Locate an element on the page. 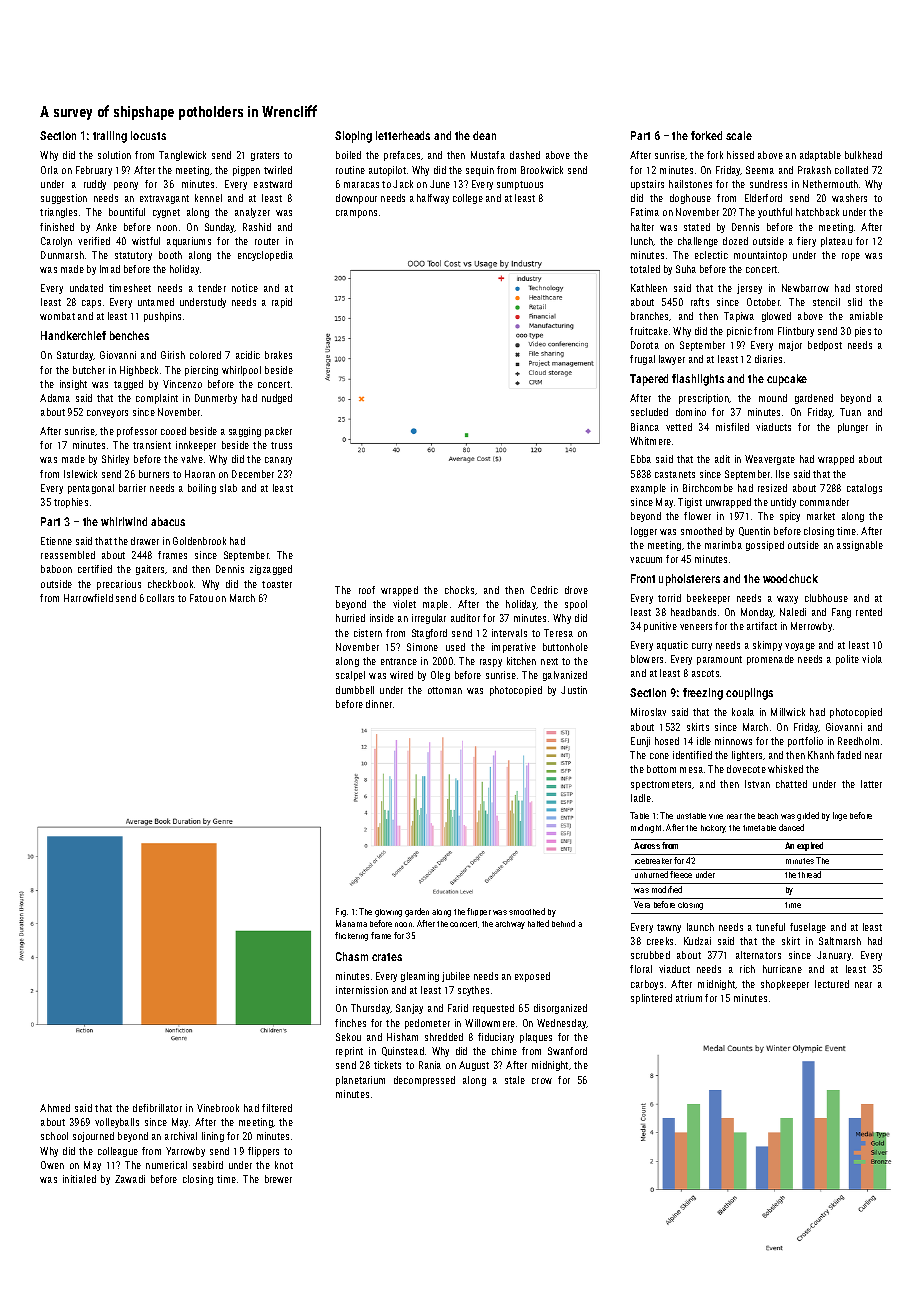  market is located at coordinates (821, 516).
